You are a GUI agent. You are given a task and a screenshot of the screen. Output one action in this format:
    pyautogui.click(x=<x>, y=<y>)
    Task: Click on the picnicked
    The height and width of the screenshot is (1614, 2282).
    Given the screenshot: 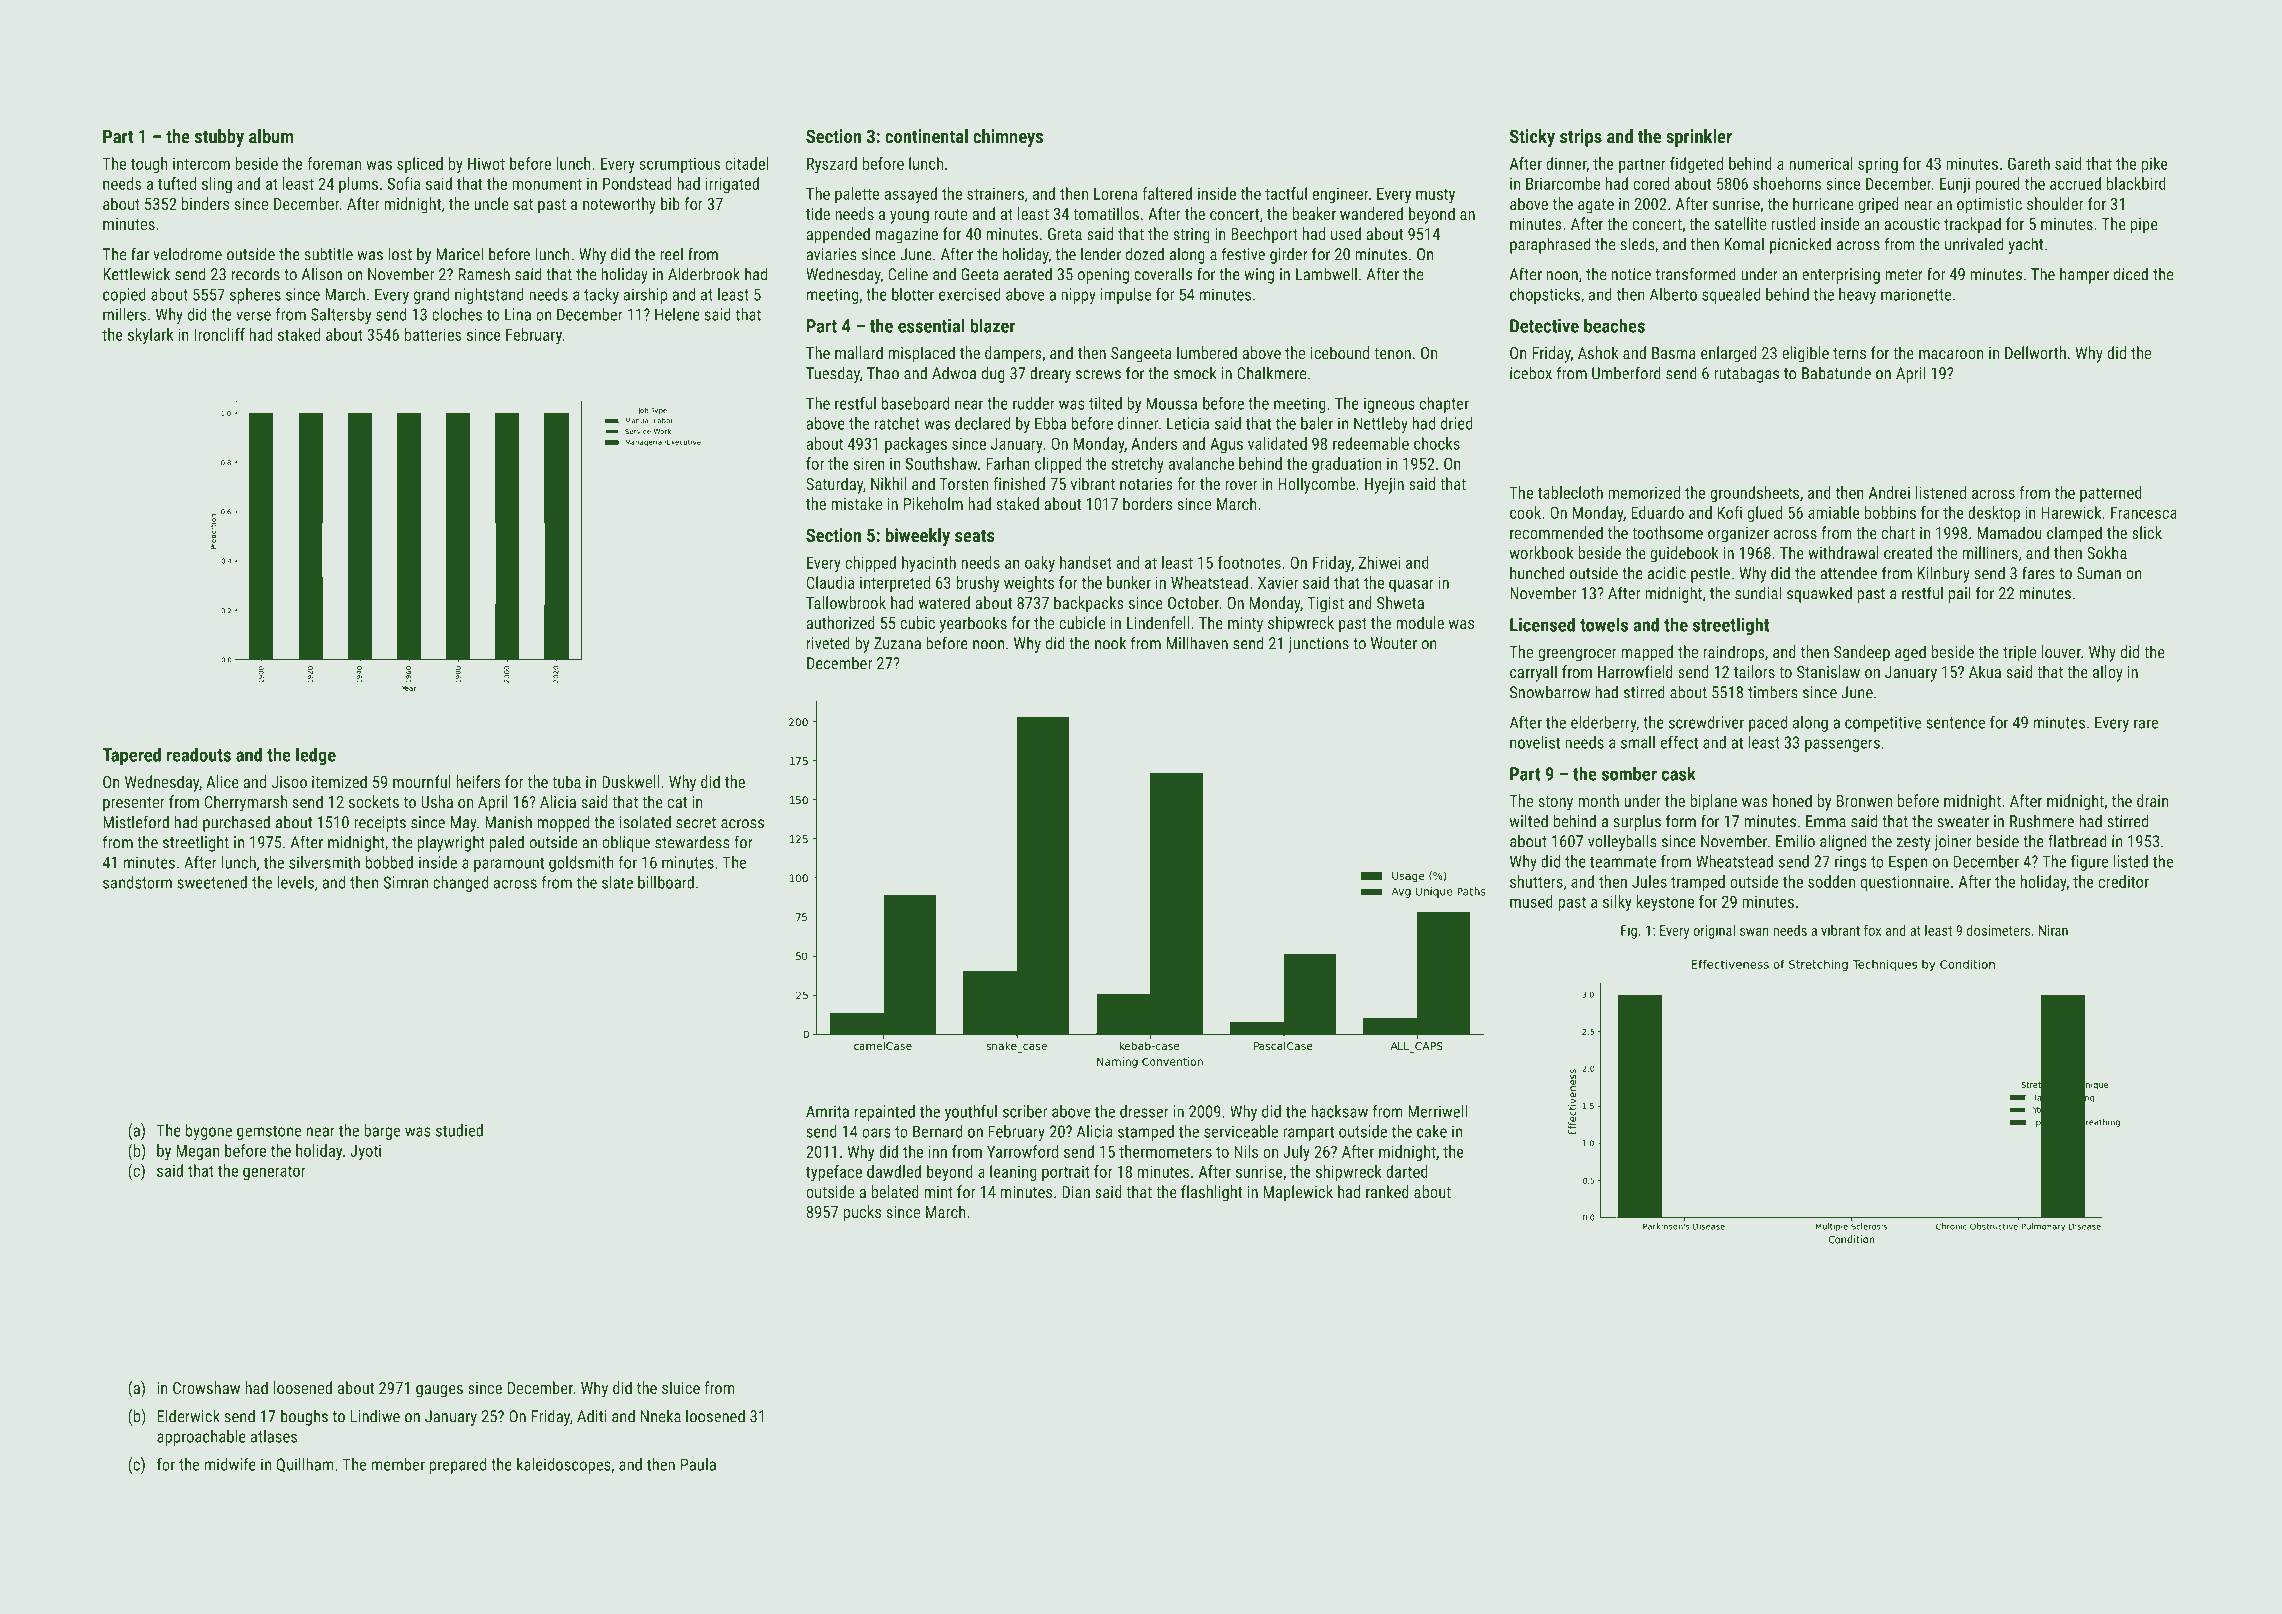 What is the action you would take?
    pyautogui.click(x=1800, y=245)
